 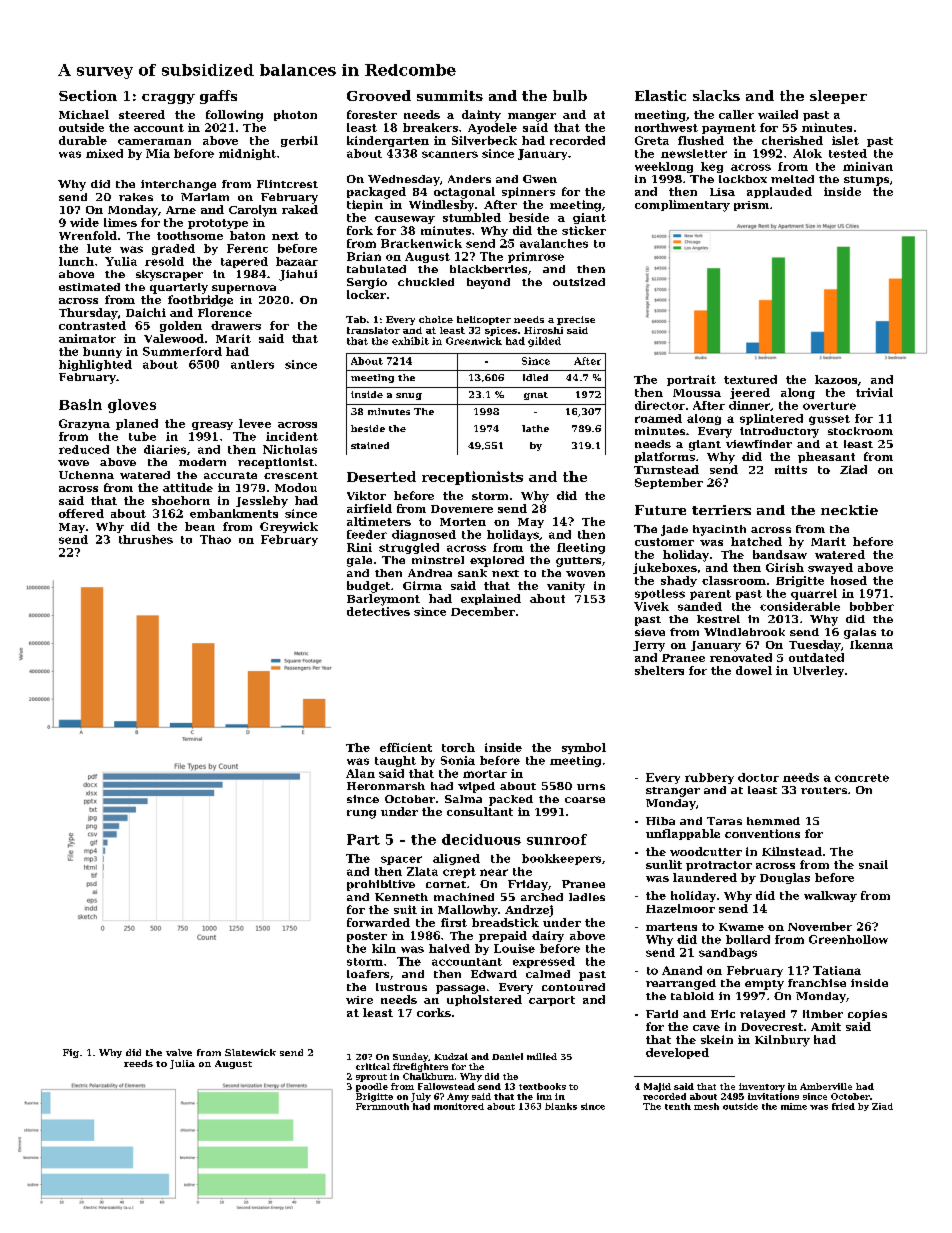 What do you see at coordinates (361, 814) in the screenshot?
I see `rung` at bounding box center [361, 814].
